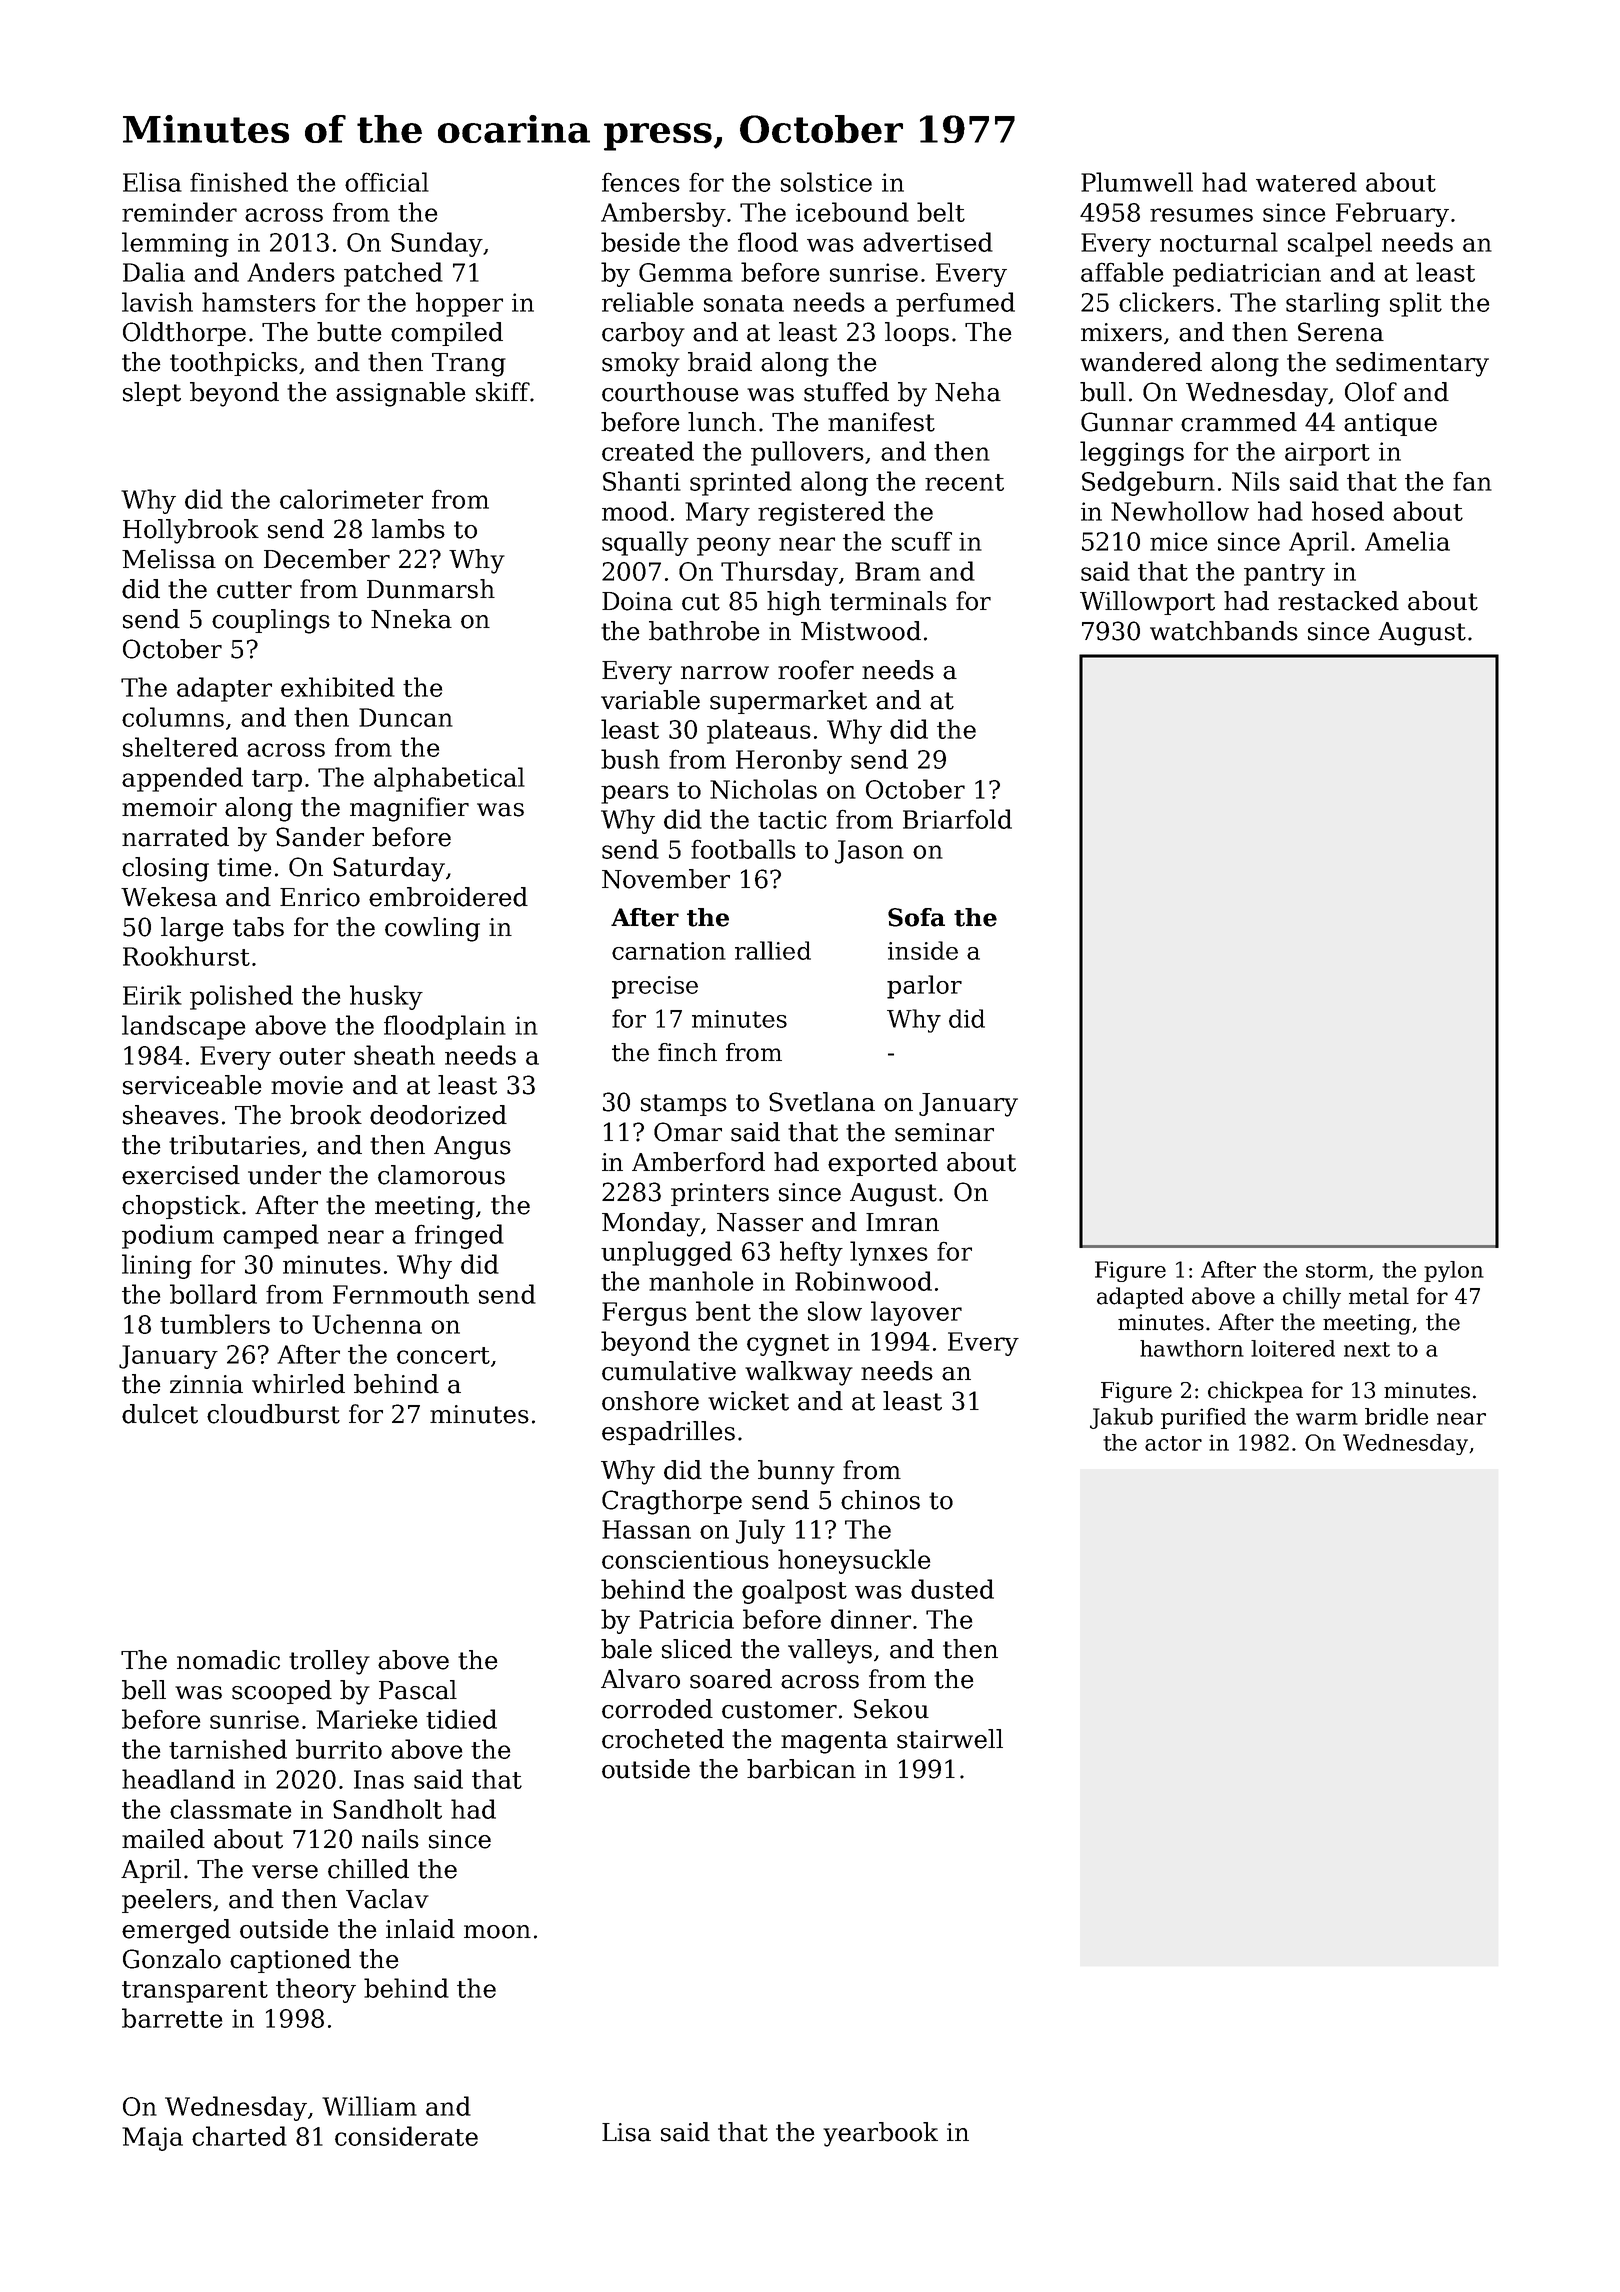 Image resolution: width=1620 pixels, height=2292 pixels. I want to click on charted, so click(239, 2136).
